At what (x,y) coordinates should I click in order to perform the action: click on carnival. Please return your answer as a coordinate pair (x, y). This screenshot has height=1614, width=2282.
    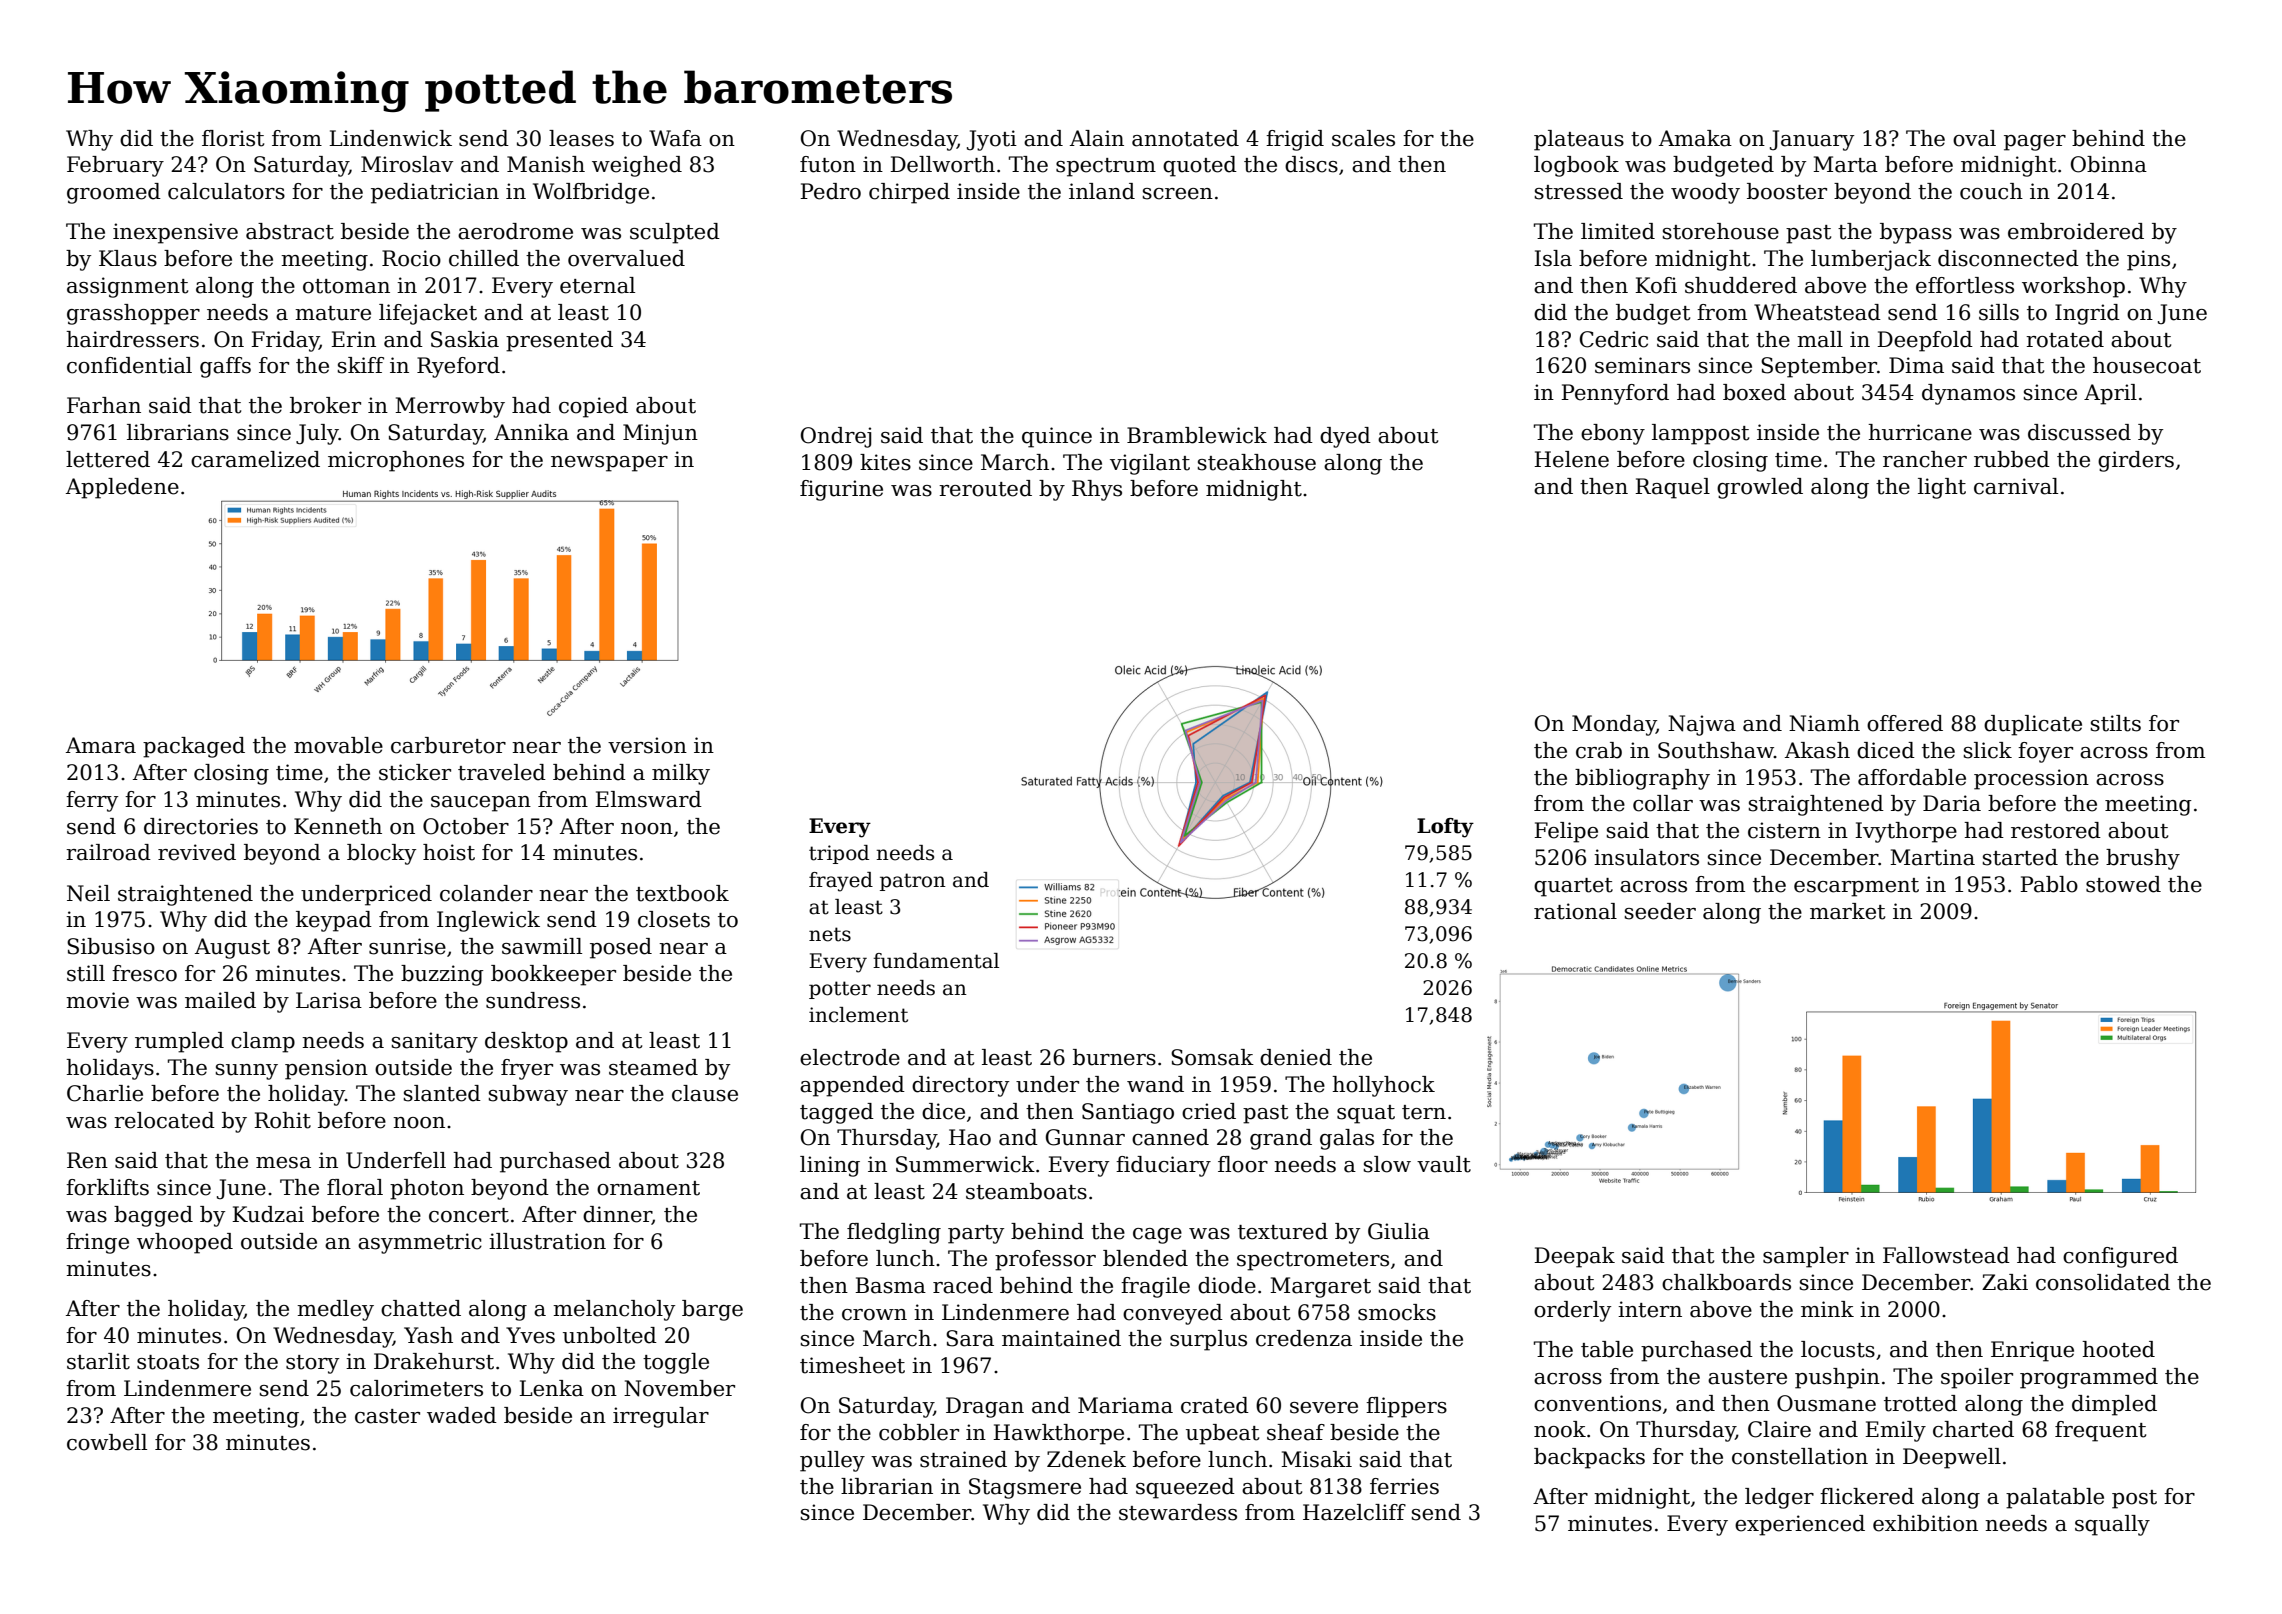
    Looking at the image, I should click on (2016, 486).
